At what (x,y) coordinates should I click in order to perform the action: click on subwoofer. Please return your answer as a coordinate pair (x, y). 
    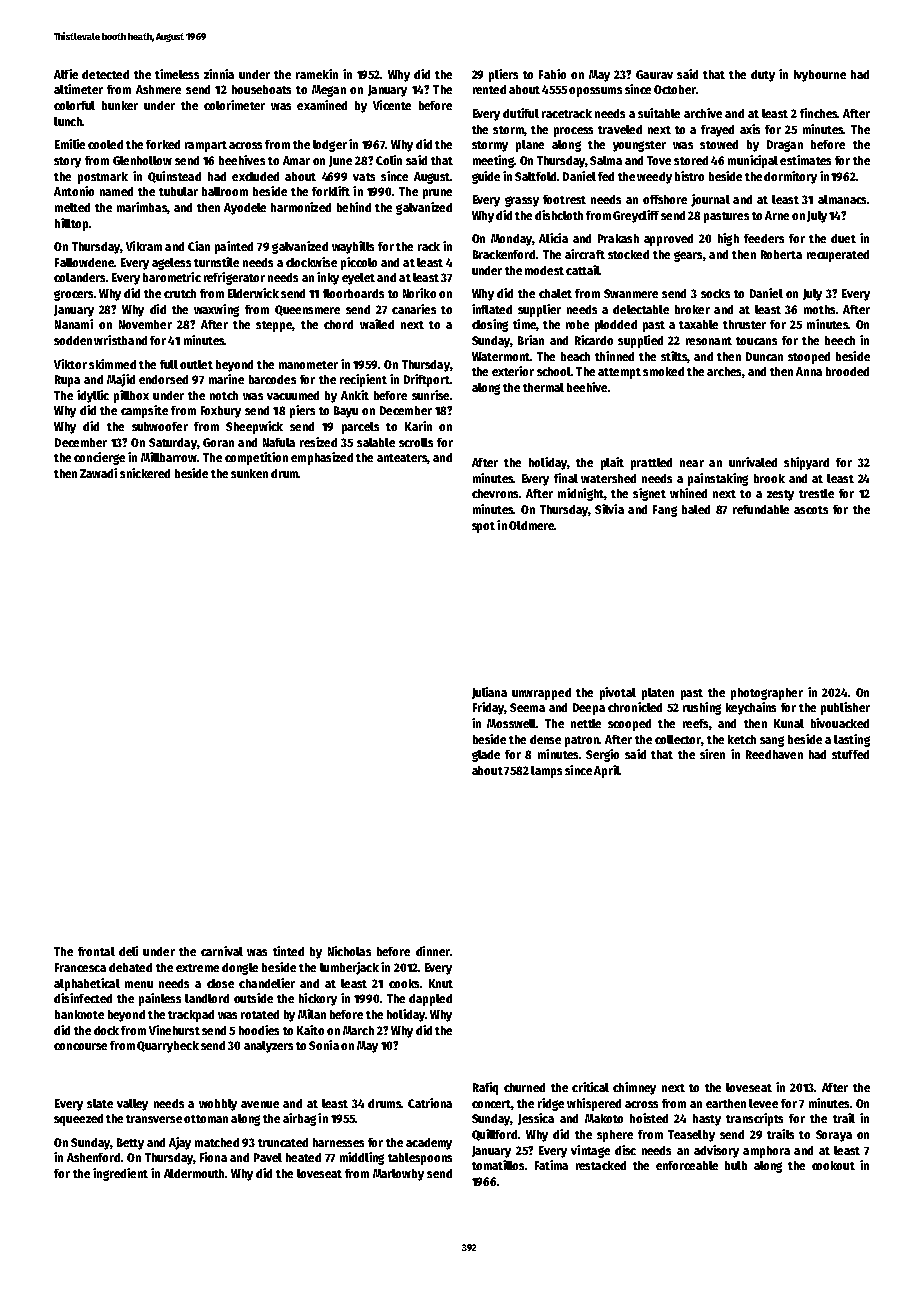
    Looking at the image, I should click on (160, 426).
